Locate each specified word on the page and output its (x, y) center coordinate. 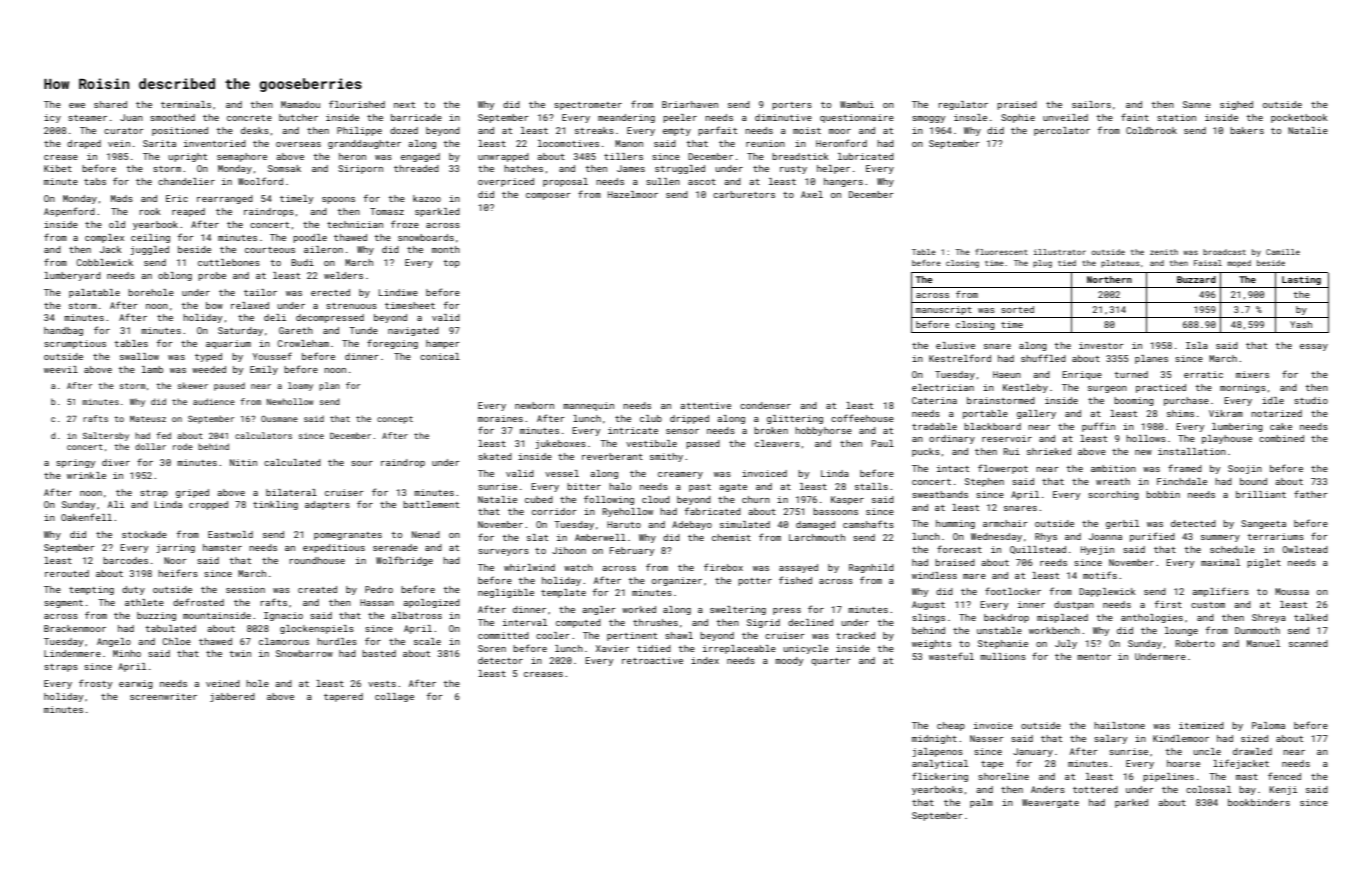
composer (548, 196)
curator (124, 131)
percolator (1062, 131)
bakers (1247, 130)
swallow (139, 356)
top (451, 264)
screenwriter (163, 696)
